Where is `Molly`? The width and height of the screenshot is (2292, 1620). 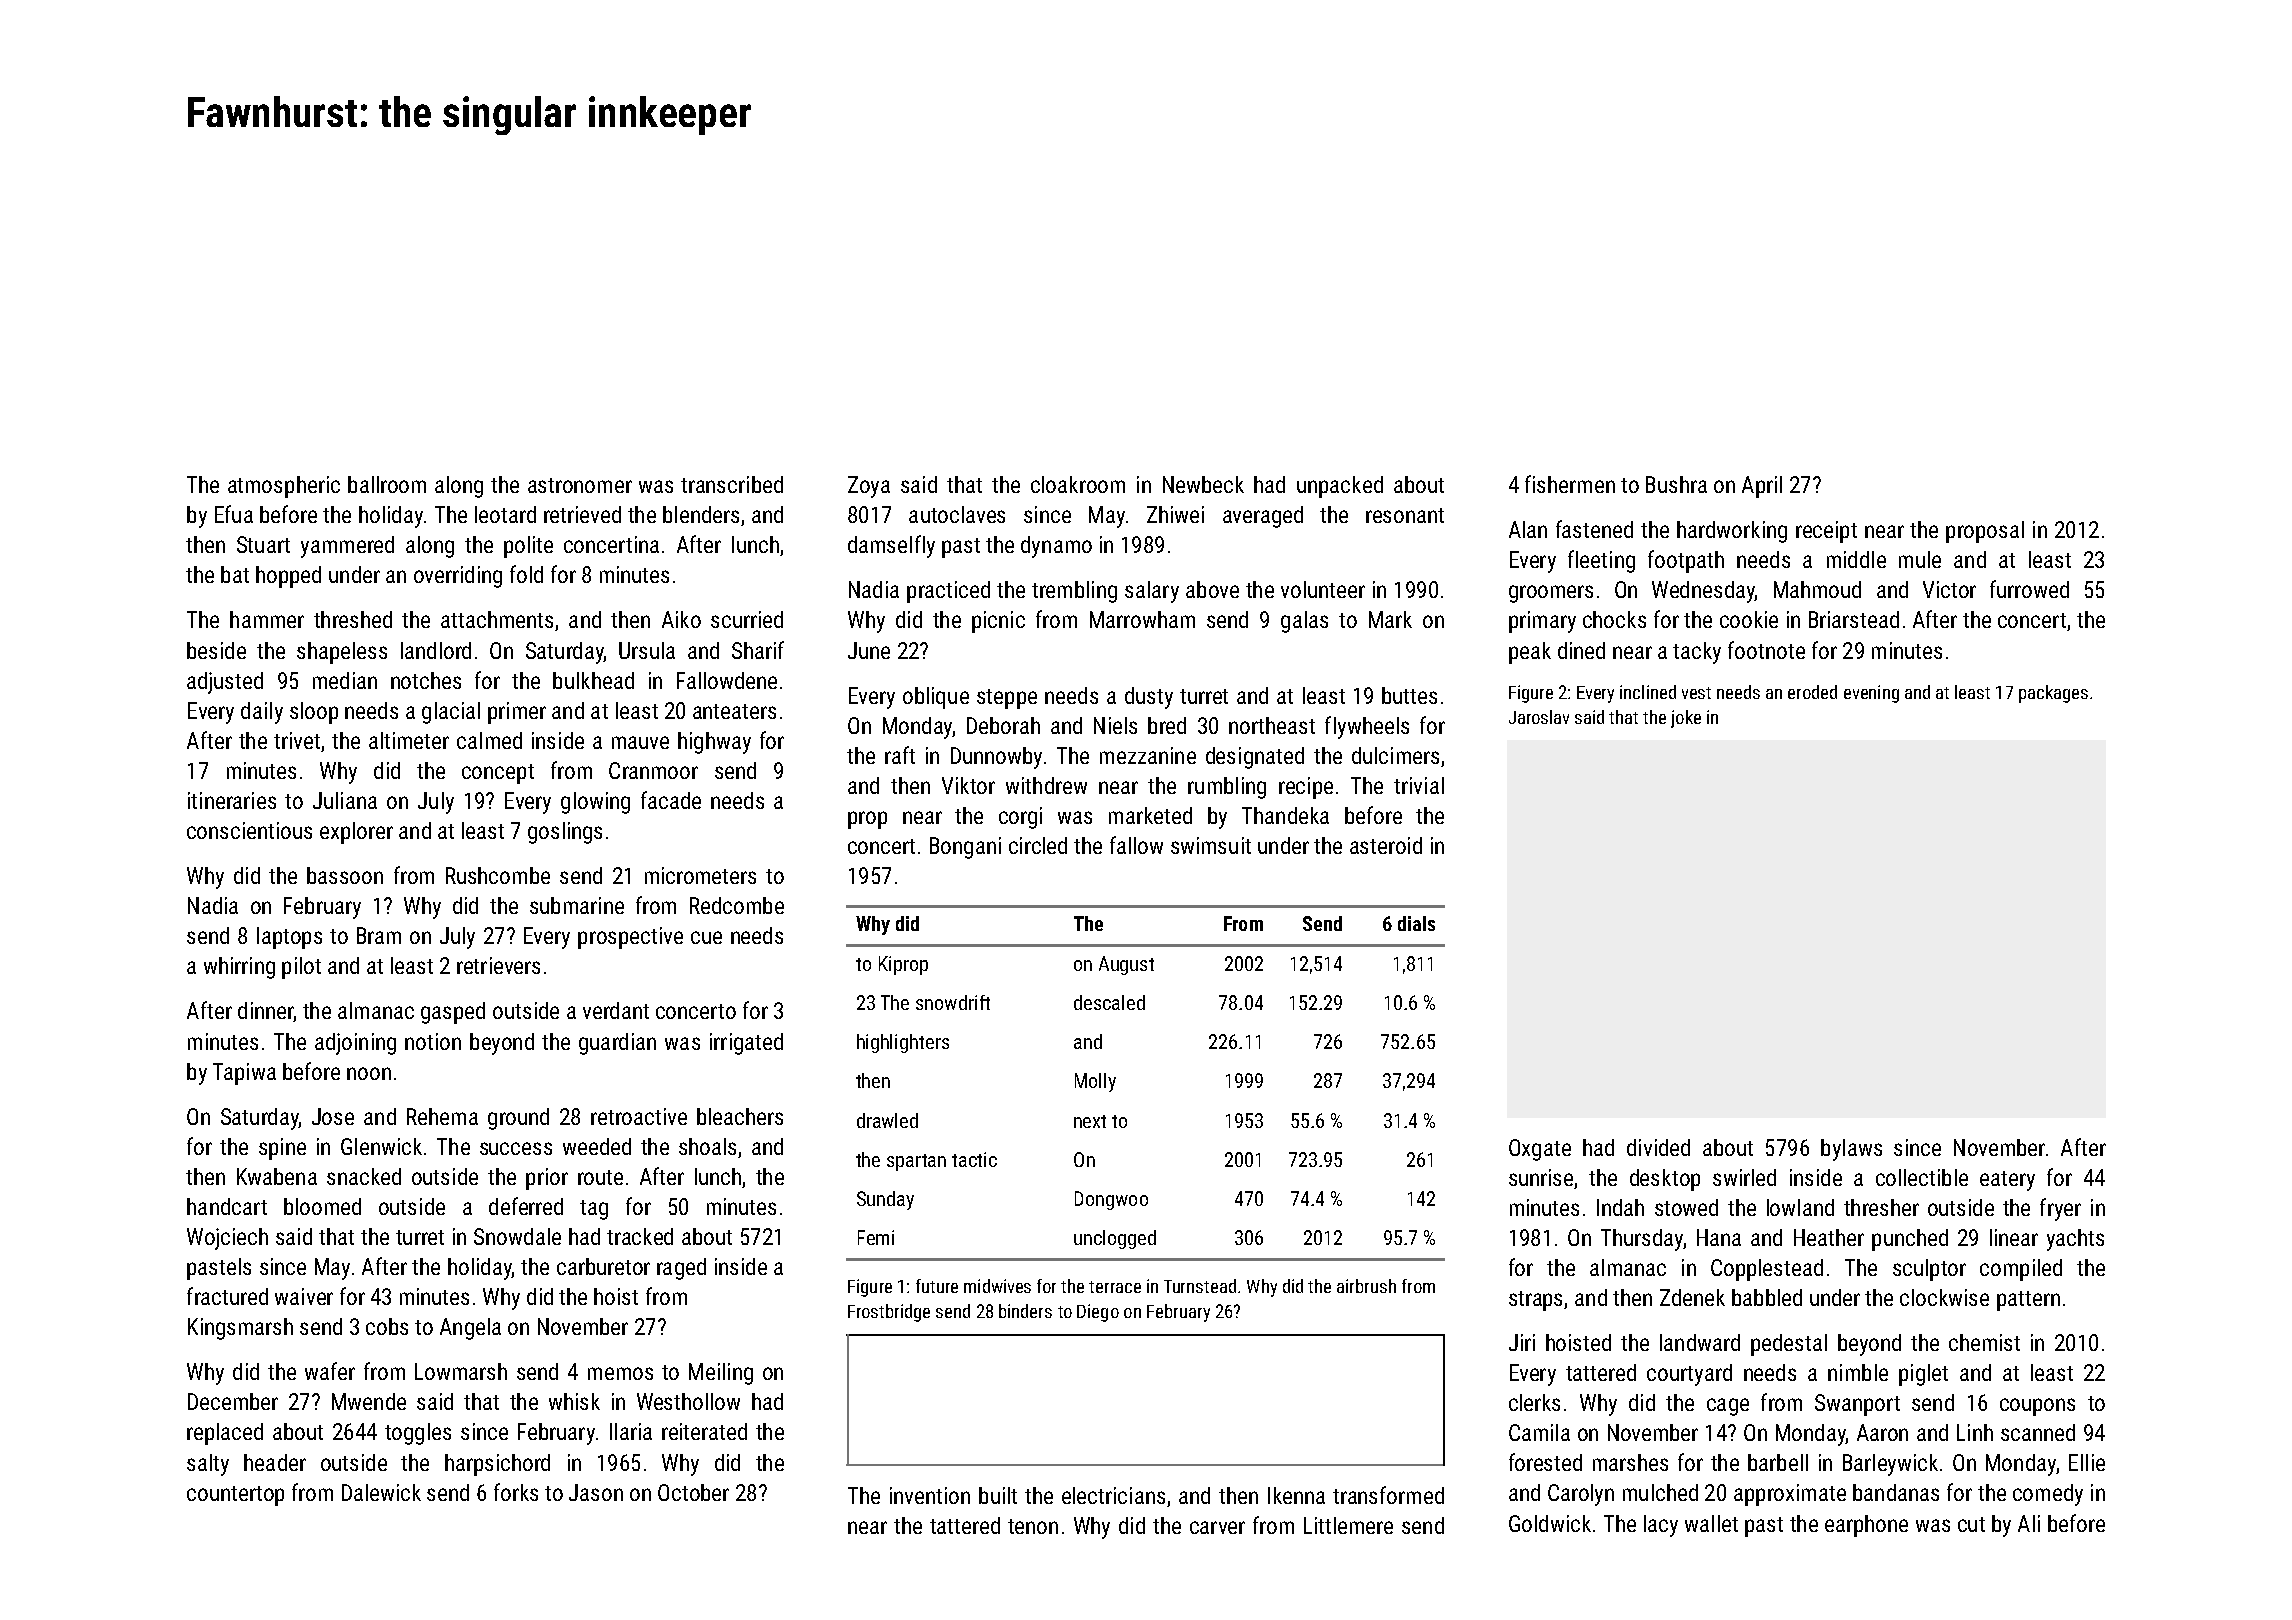
Molly is located at coordinates (1095, 1082).
